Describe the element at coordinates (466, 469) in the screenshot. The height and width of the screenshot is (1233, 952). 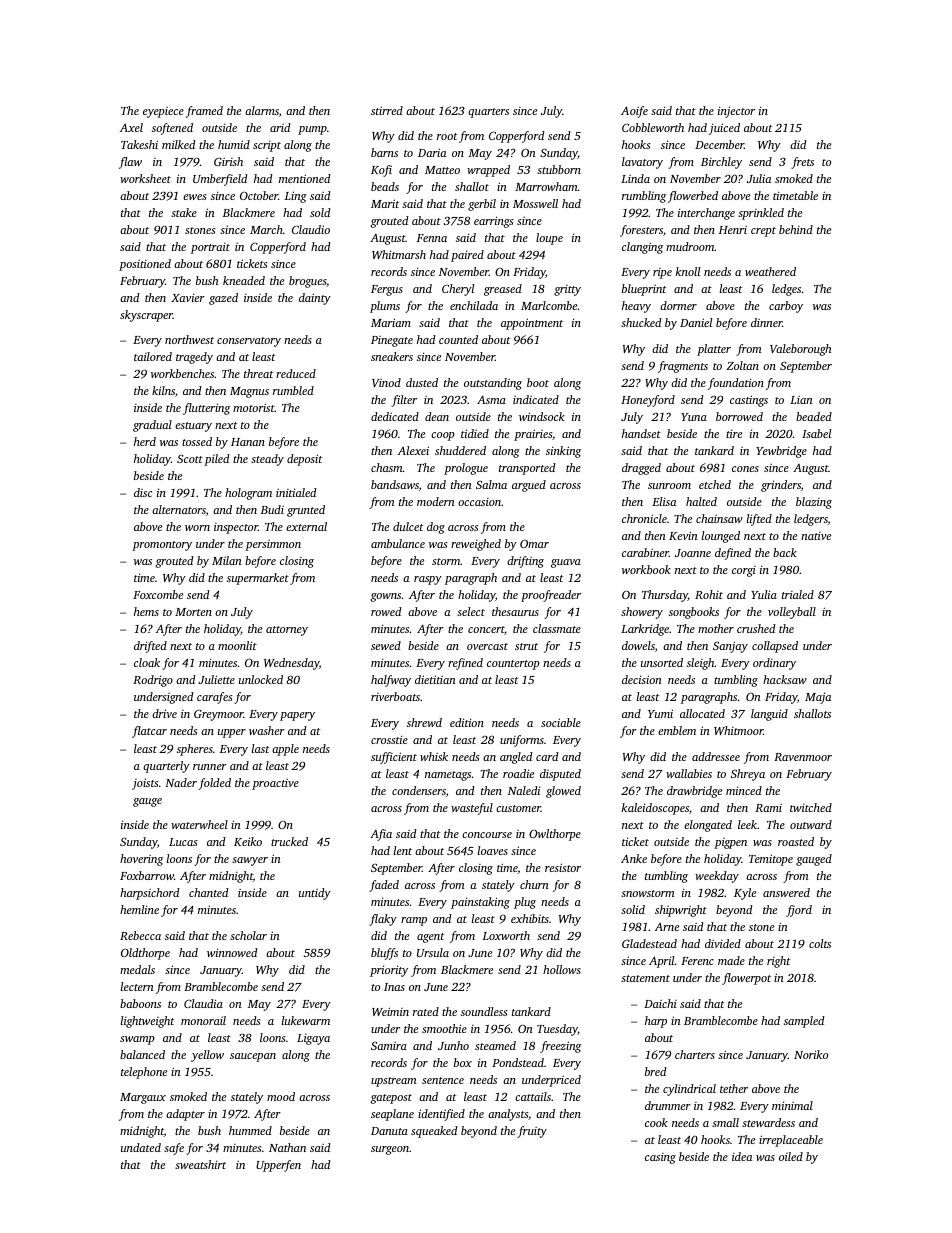
I see `prologue` at that location.
